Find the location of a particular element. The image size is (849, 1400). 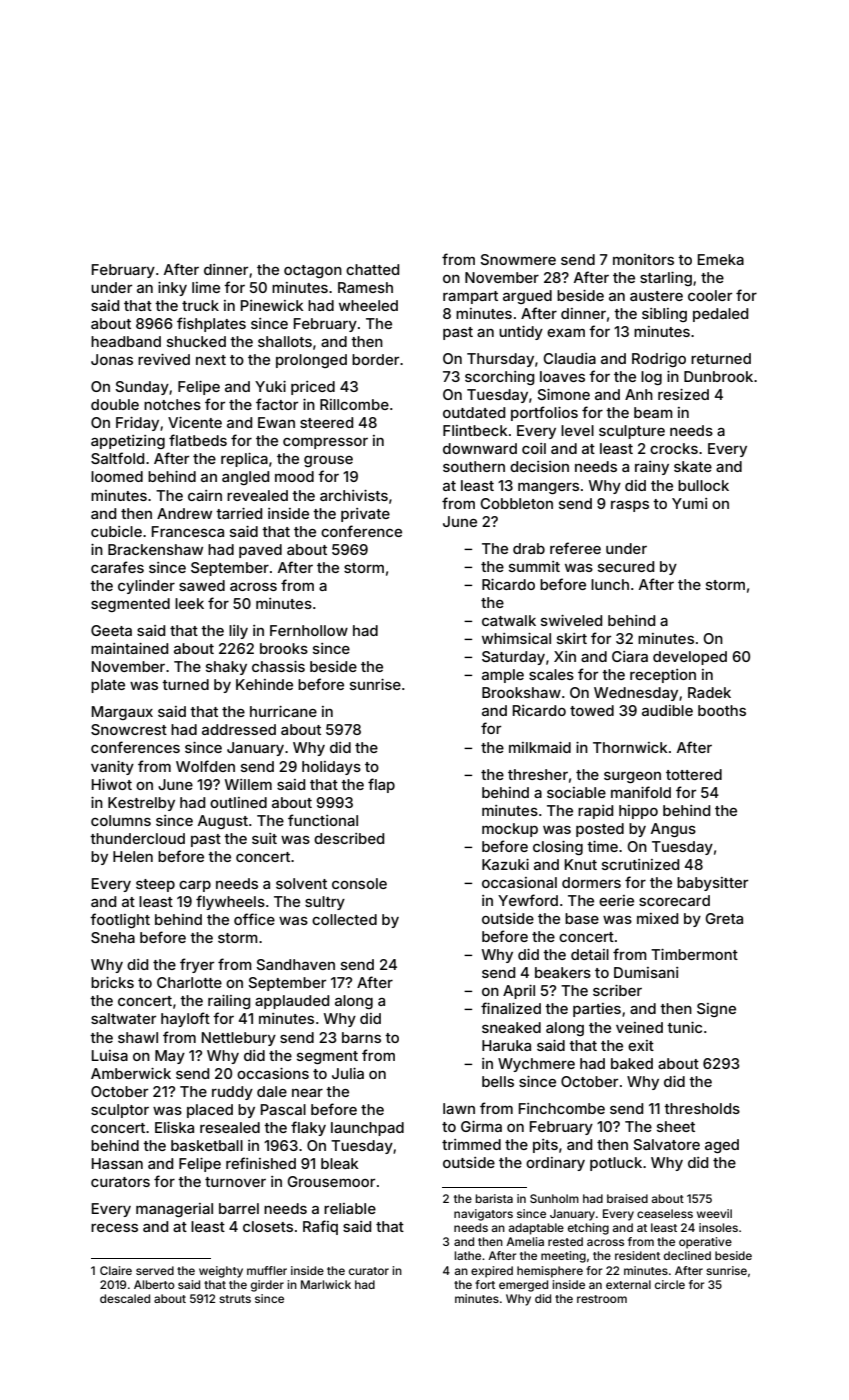

thresholds is located at coordinates (702, 1108).
